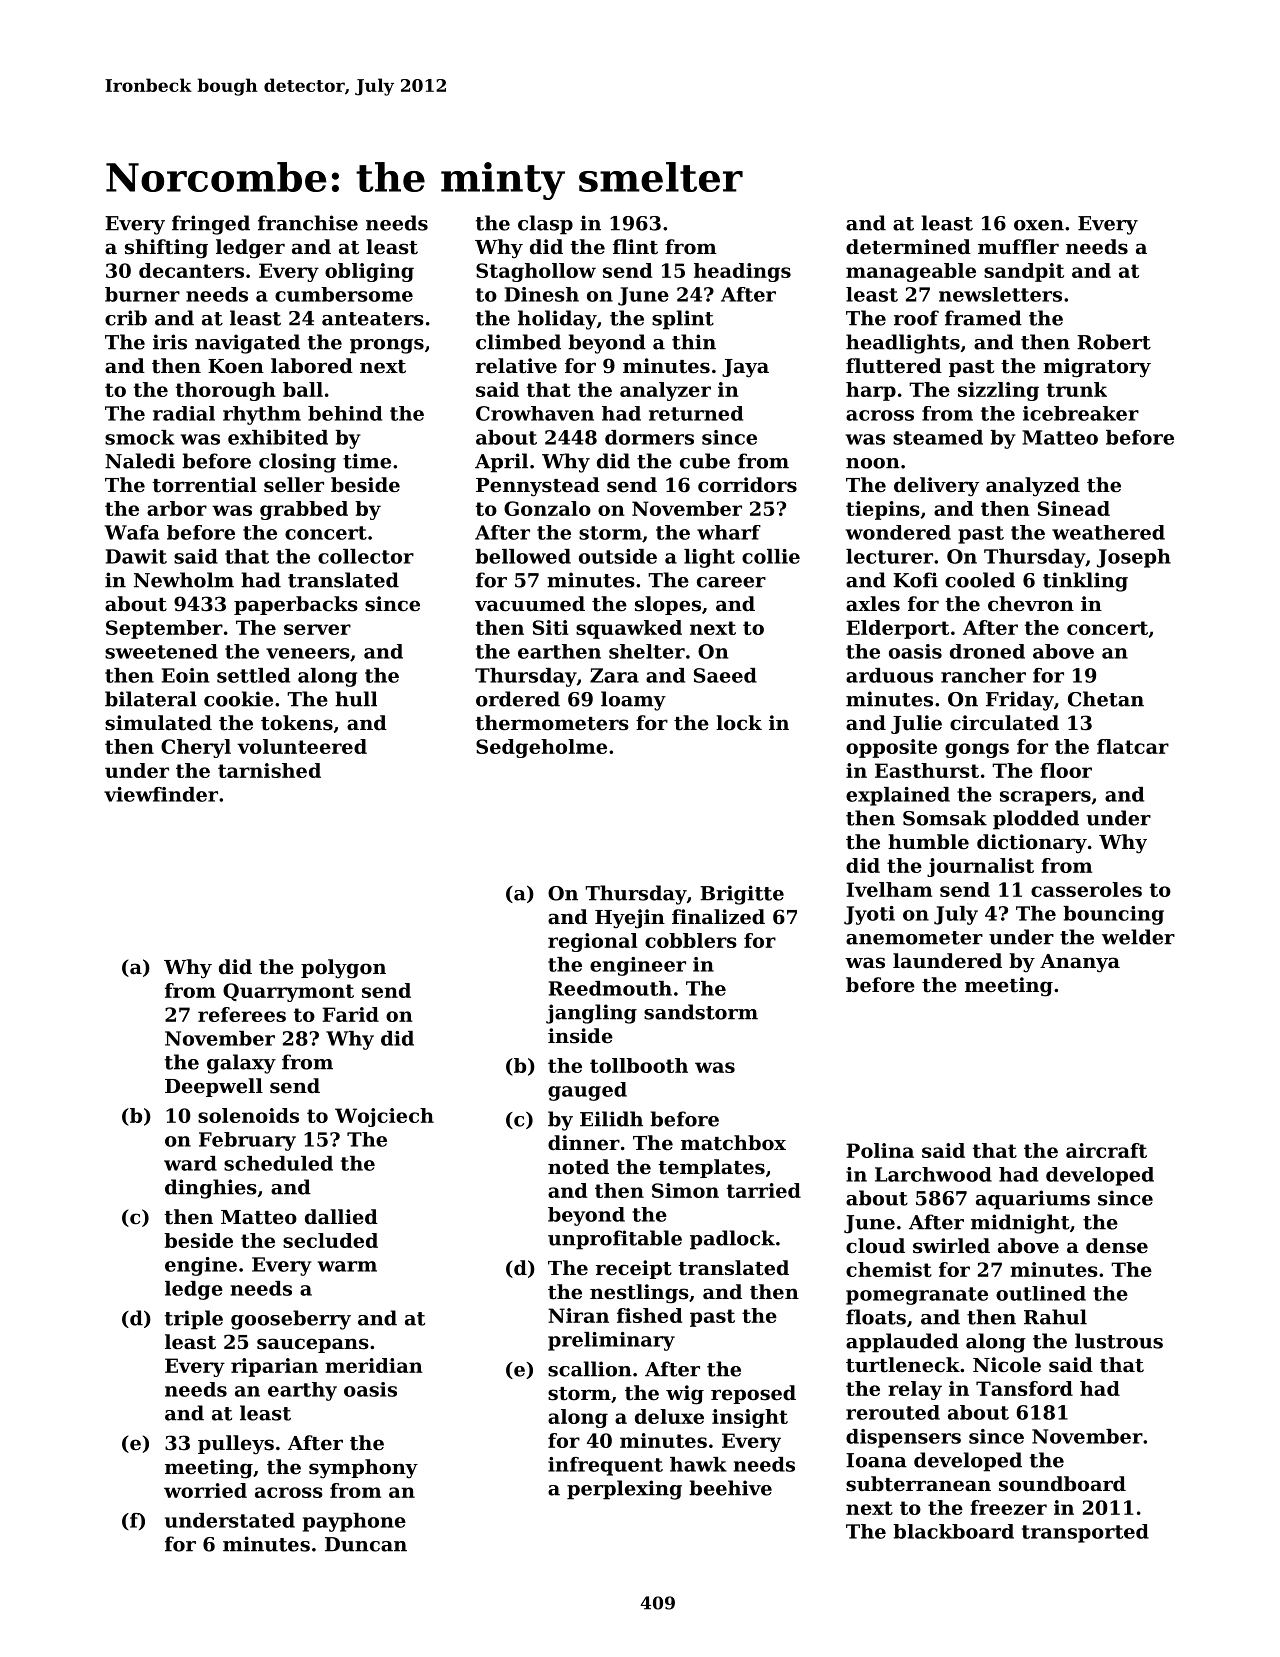  I want to click on shifting, so click(166, 249).
